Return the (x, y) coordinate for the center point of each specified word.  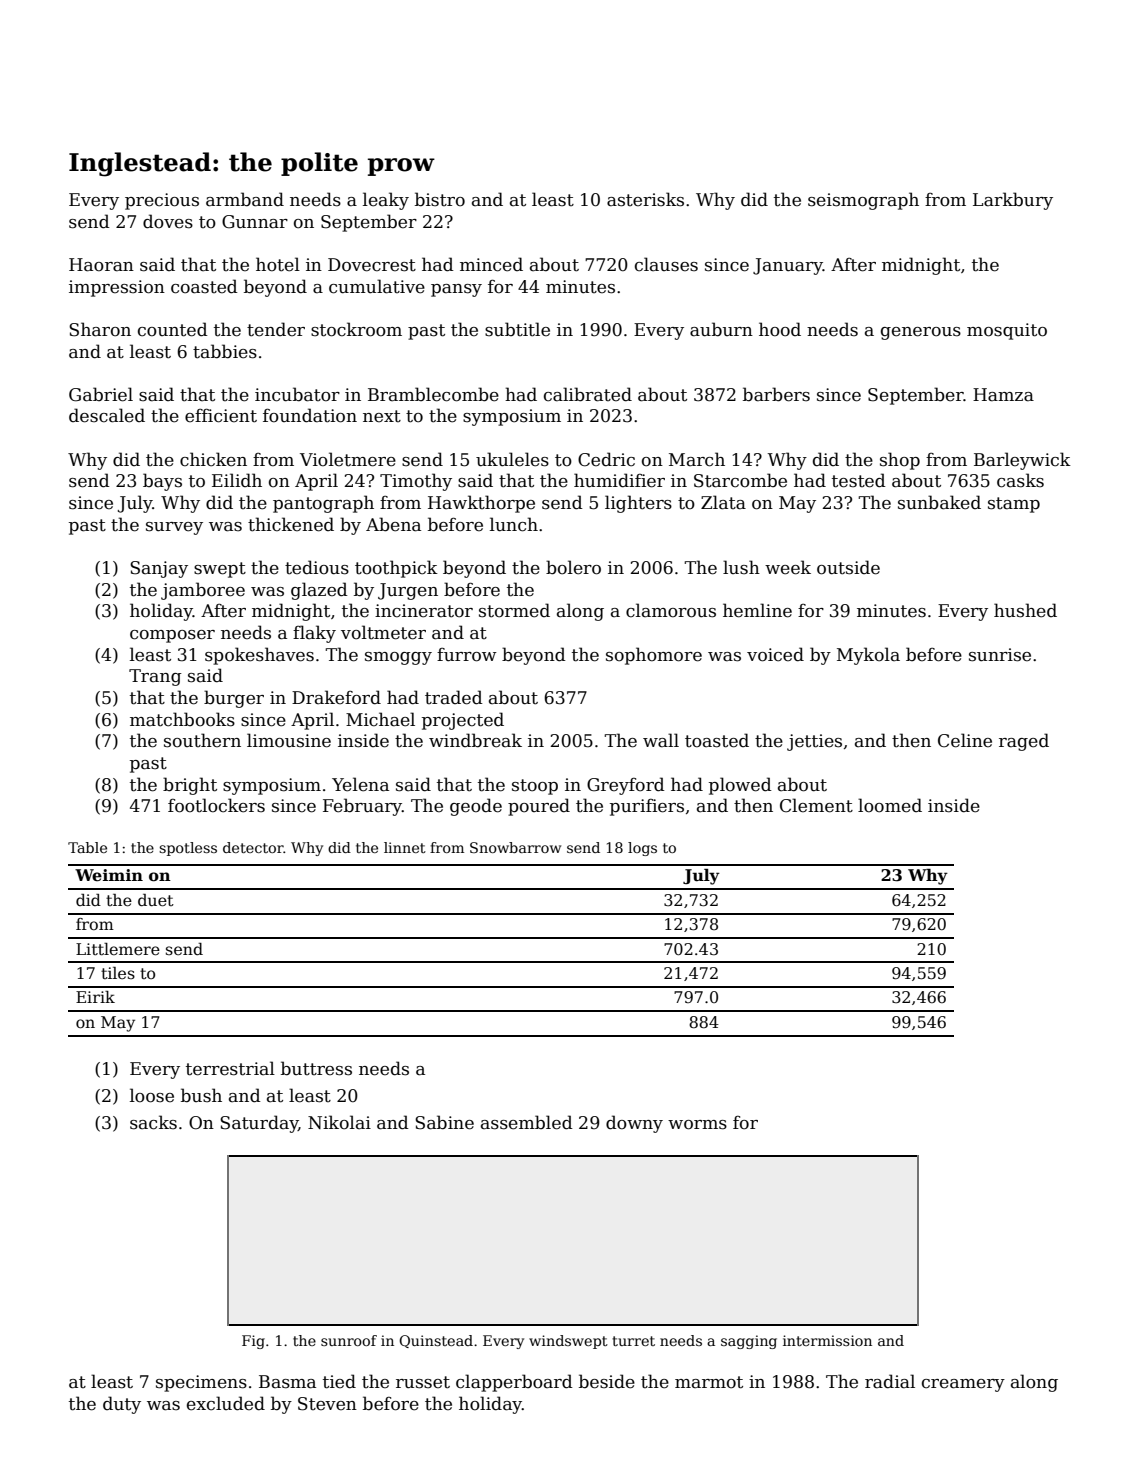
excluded (226, 1403)
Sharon (100, 329)
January (788, 266)
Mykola (868, 656)
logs (642, 849)
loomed (890, 805)
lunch (514, 524)
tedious (317, 567)
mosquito (1007, 331)
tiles (118, 973)
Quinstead (436, 1341)
